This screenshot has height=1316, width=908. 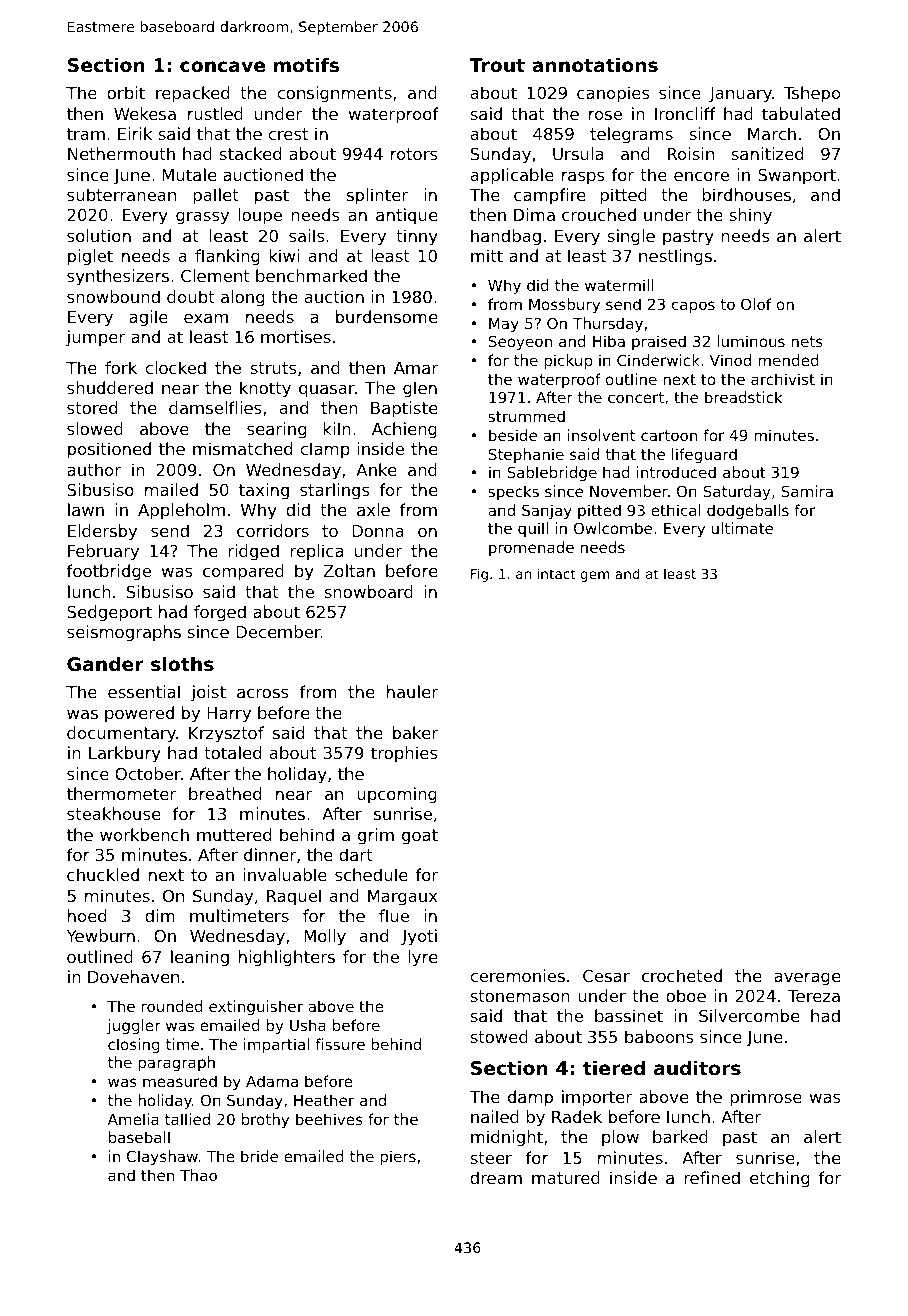 I want to click on highlighters, so click(x=287, y=958).
